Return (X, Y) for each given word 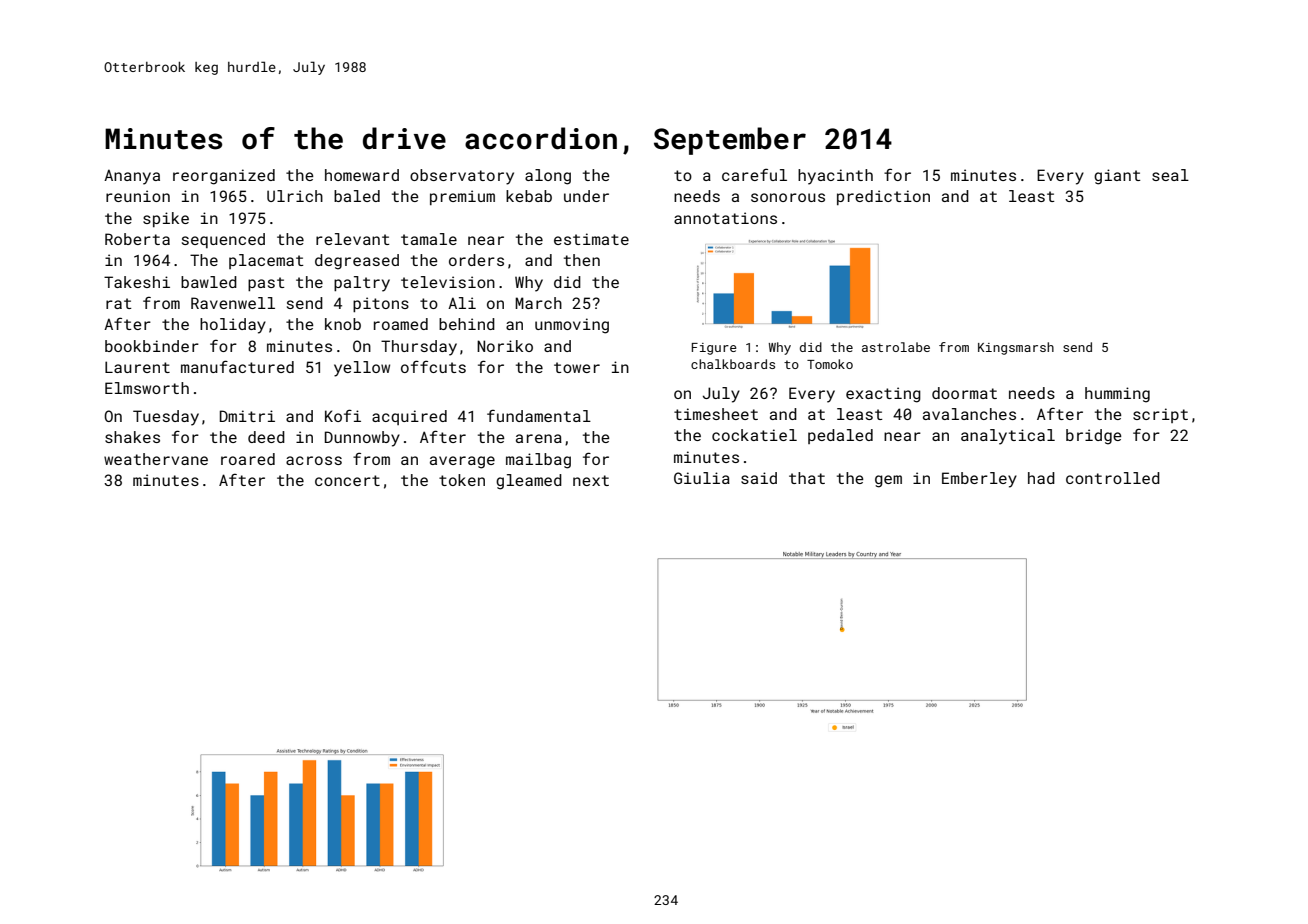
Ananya (132, 177)
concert (347, 480)
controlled (1113, 478)
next (591, 480)
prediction (883, 197)
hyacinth (835, 177)
